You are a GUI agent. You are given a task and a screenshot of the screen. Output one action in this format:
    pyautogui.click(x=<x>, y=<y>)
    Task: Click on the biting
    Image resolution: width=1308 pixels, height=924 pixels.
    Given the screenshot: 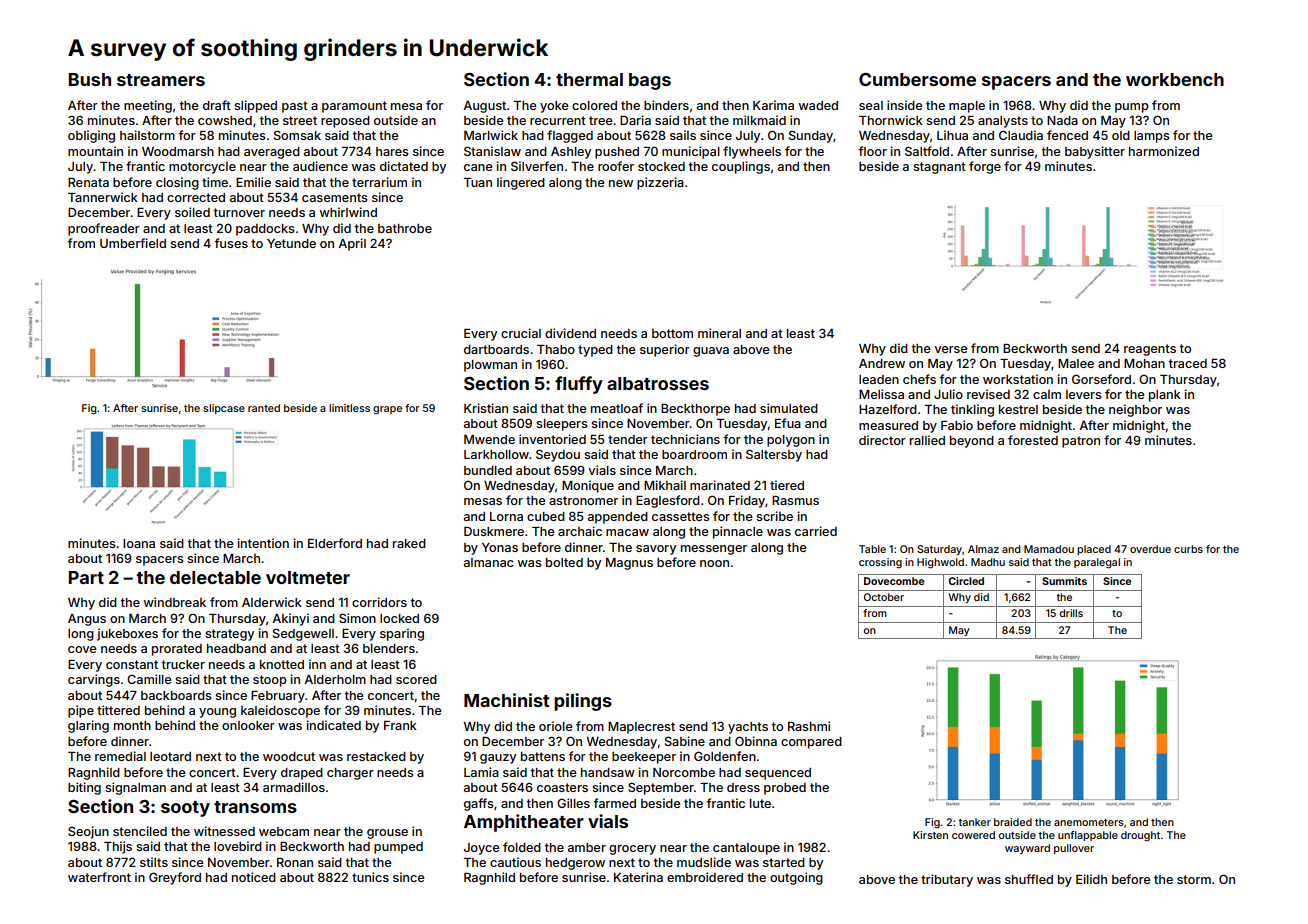 What is the action you would take?
    pyautogui.click(x=84, y=788)
